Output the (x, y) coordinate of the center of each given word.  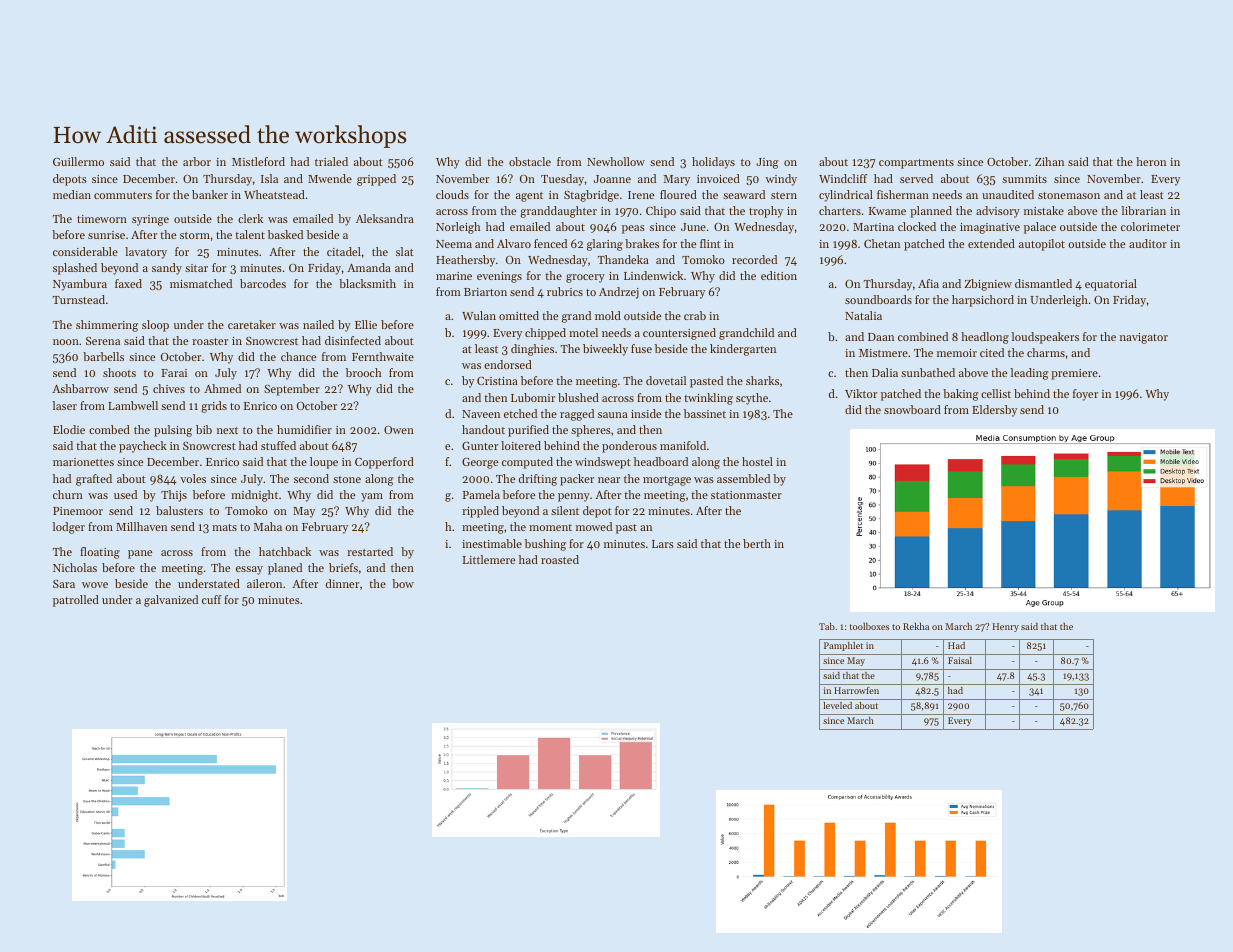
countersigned (679, 334)
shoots (119, 372)
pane (140, 554)
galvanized (171, 601)
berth (757, 543)
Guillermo (78, 161)
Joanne (612, 179)
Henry (1006, 627)
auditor (1148, 243)
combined (923, 336)
